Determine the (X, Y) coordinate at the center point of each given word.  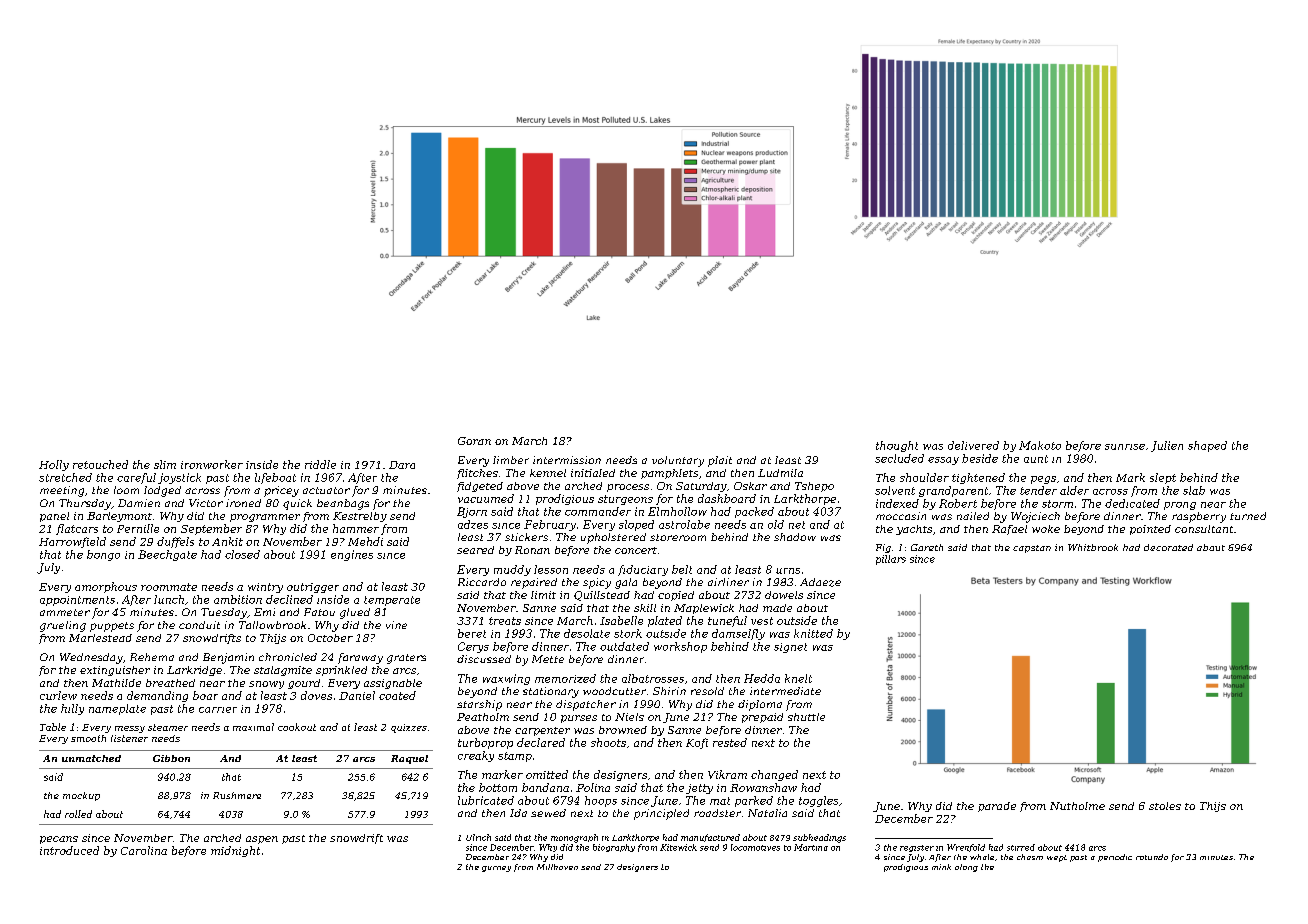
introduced (69, 850)
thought (897, 446)
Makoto (1040, 445)
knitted (813, 633)
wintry (265, 588)
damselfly (738, 634)
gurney (496, 869)
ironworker (212, 464)
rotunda (1152, 857)
